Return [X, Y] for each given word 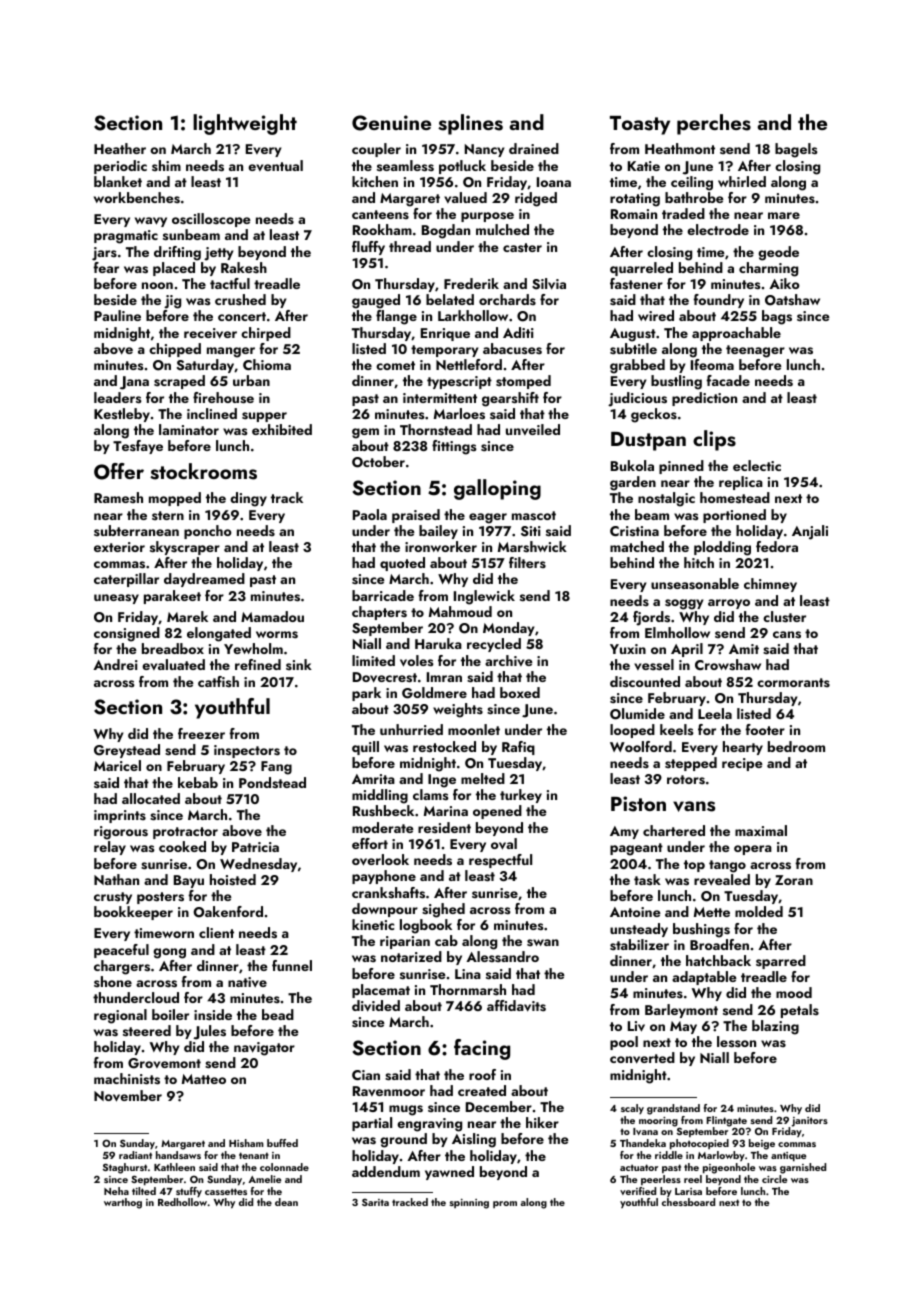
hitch [699, 562]
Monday [508, 629]
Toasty [640, 125]
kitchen [375, 181]
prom [505, 1204]
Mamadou [272, 616]
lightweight [245, 124]
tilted [144, 1191]
